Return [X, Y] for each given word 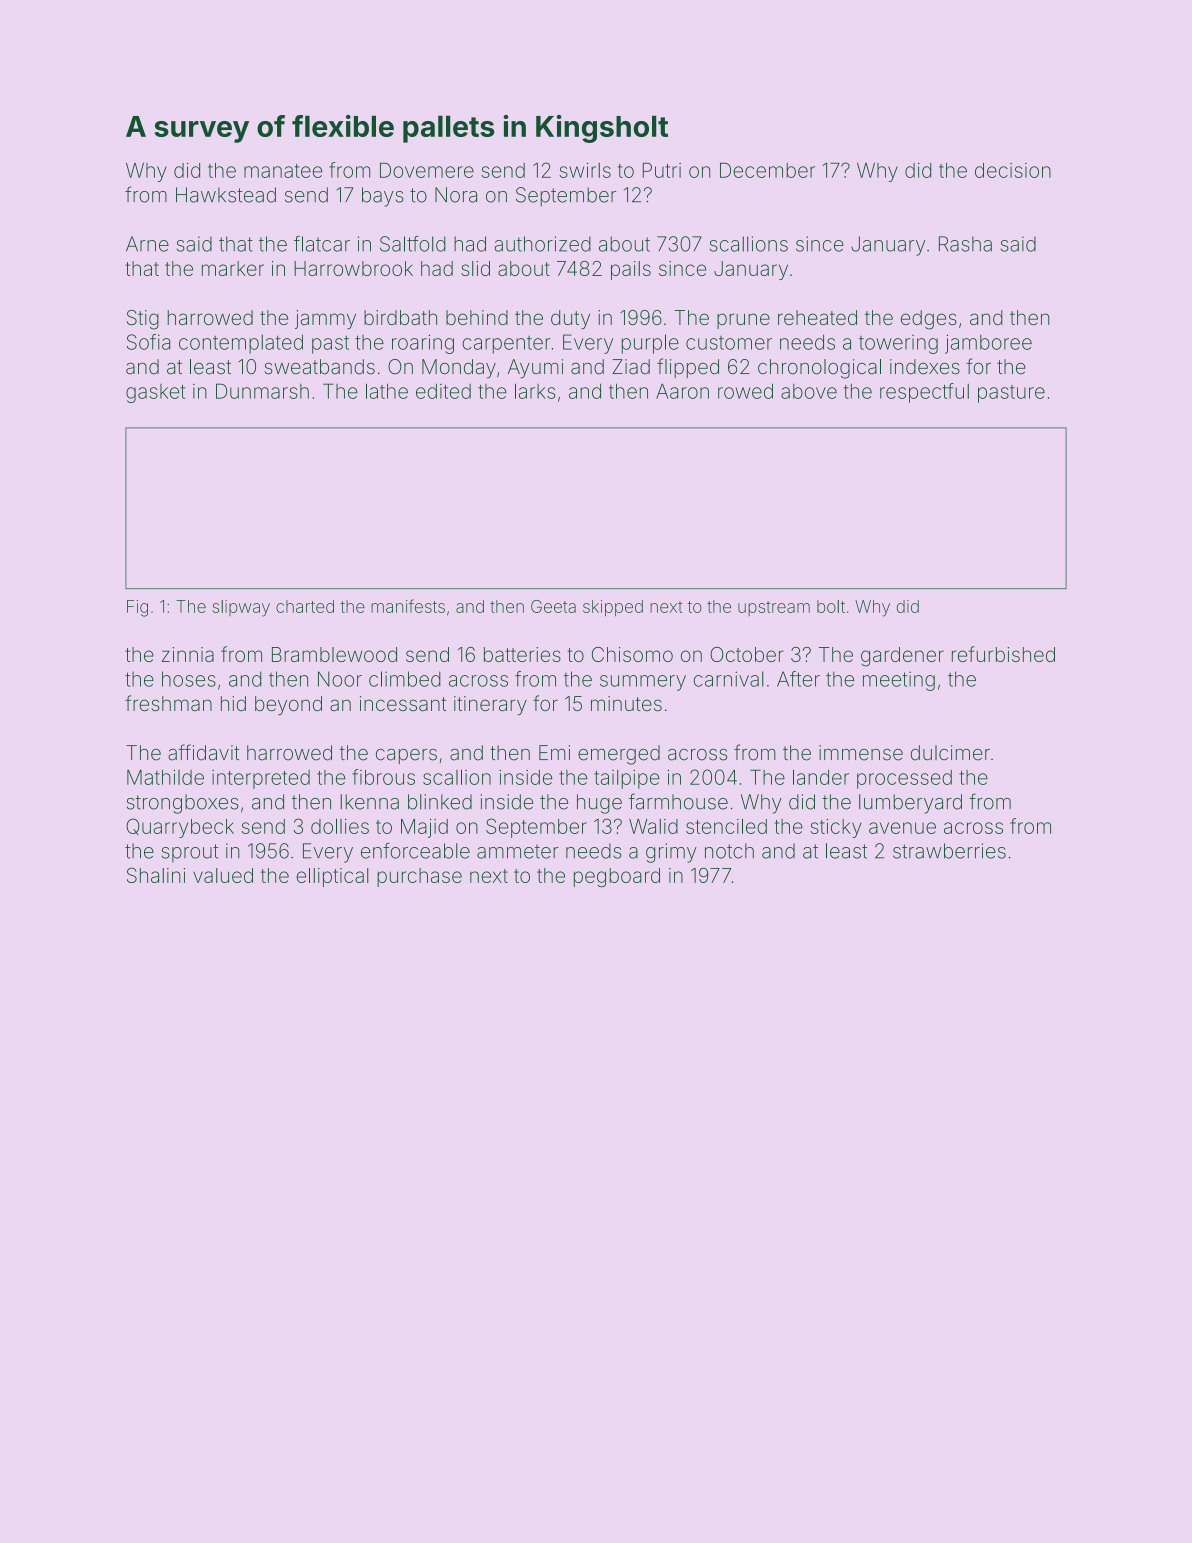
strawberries [949, 851]
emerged [619, 755]
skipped [613, 608]
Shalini [156, 875]
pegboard [617, 877]
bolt [831, 606]
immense [861, 753]
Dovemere [427, 170]
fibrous [383, 777]
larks [535, 391]
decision [1013, 170]
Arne [147, 244]
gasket [155, 393]
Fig [137, 608]
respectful [924, 393]
